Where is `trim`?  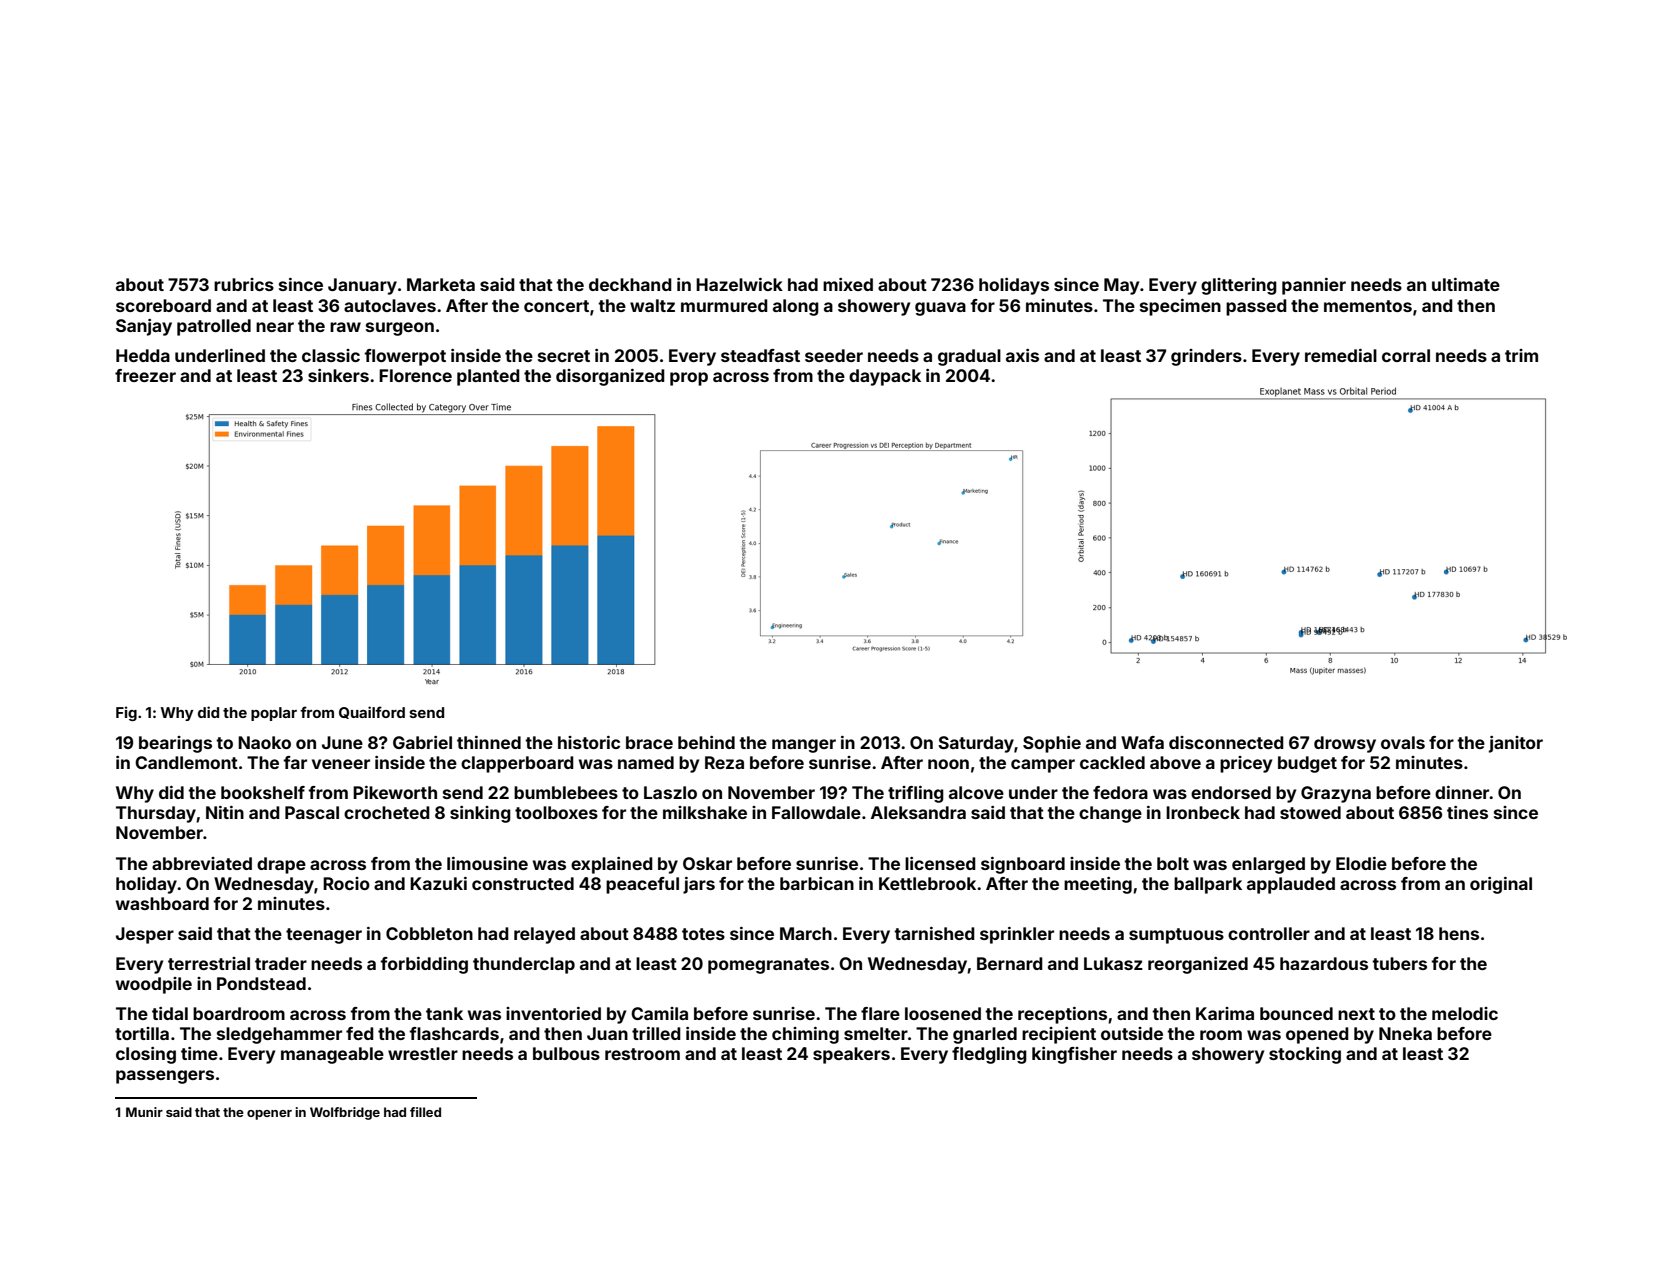
trim is located at coordinates (1521, 355).
